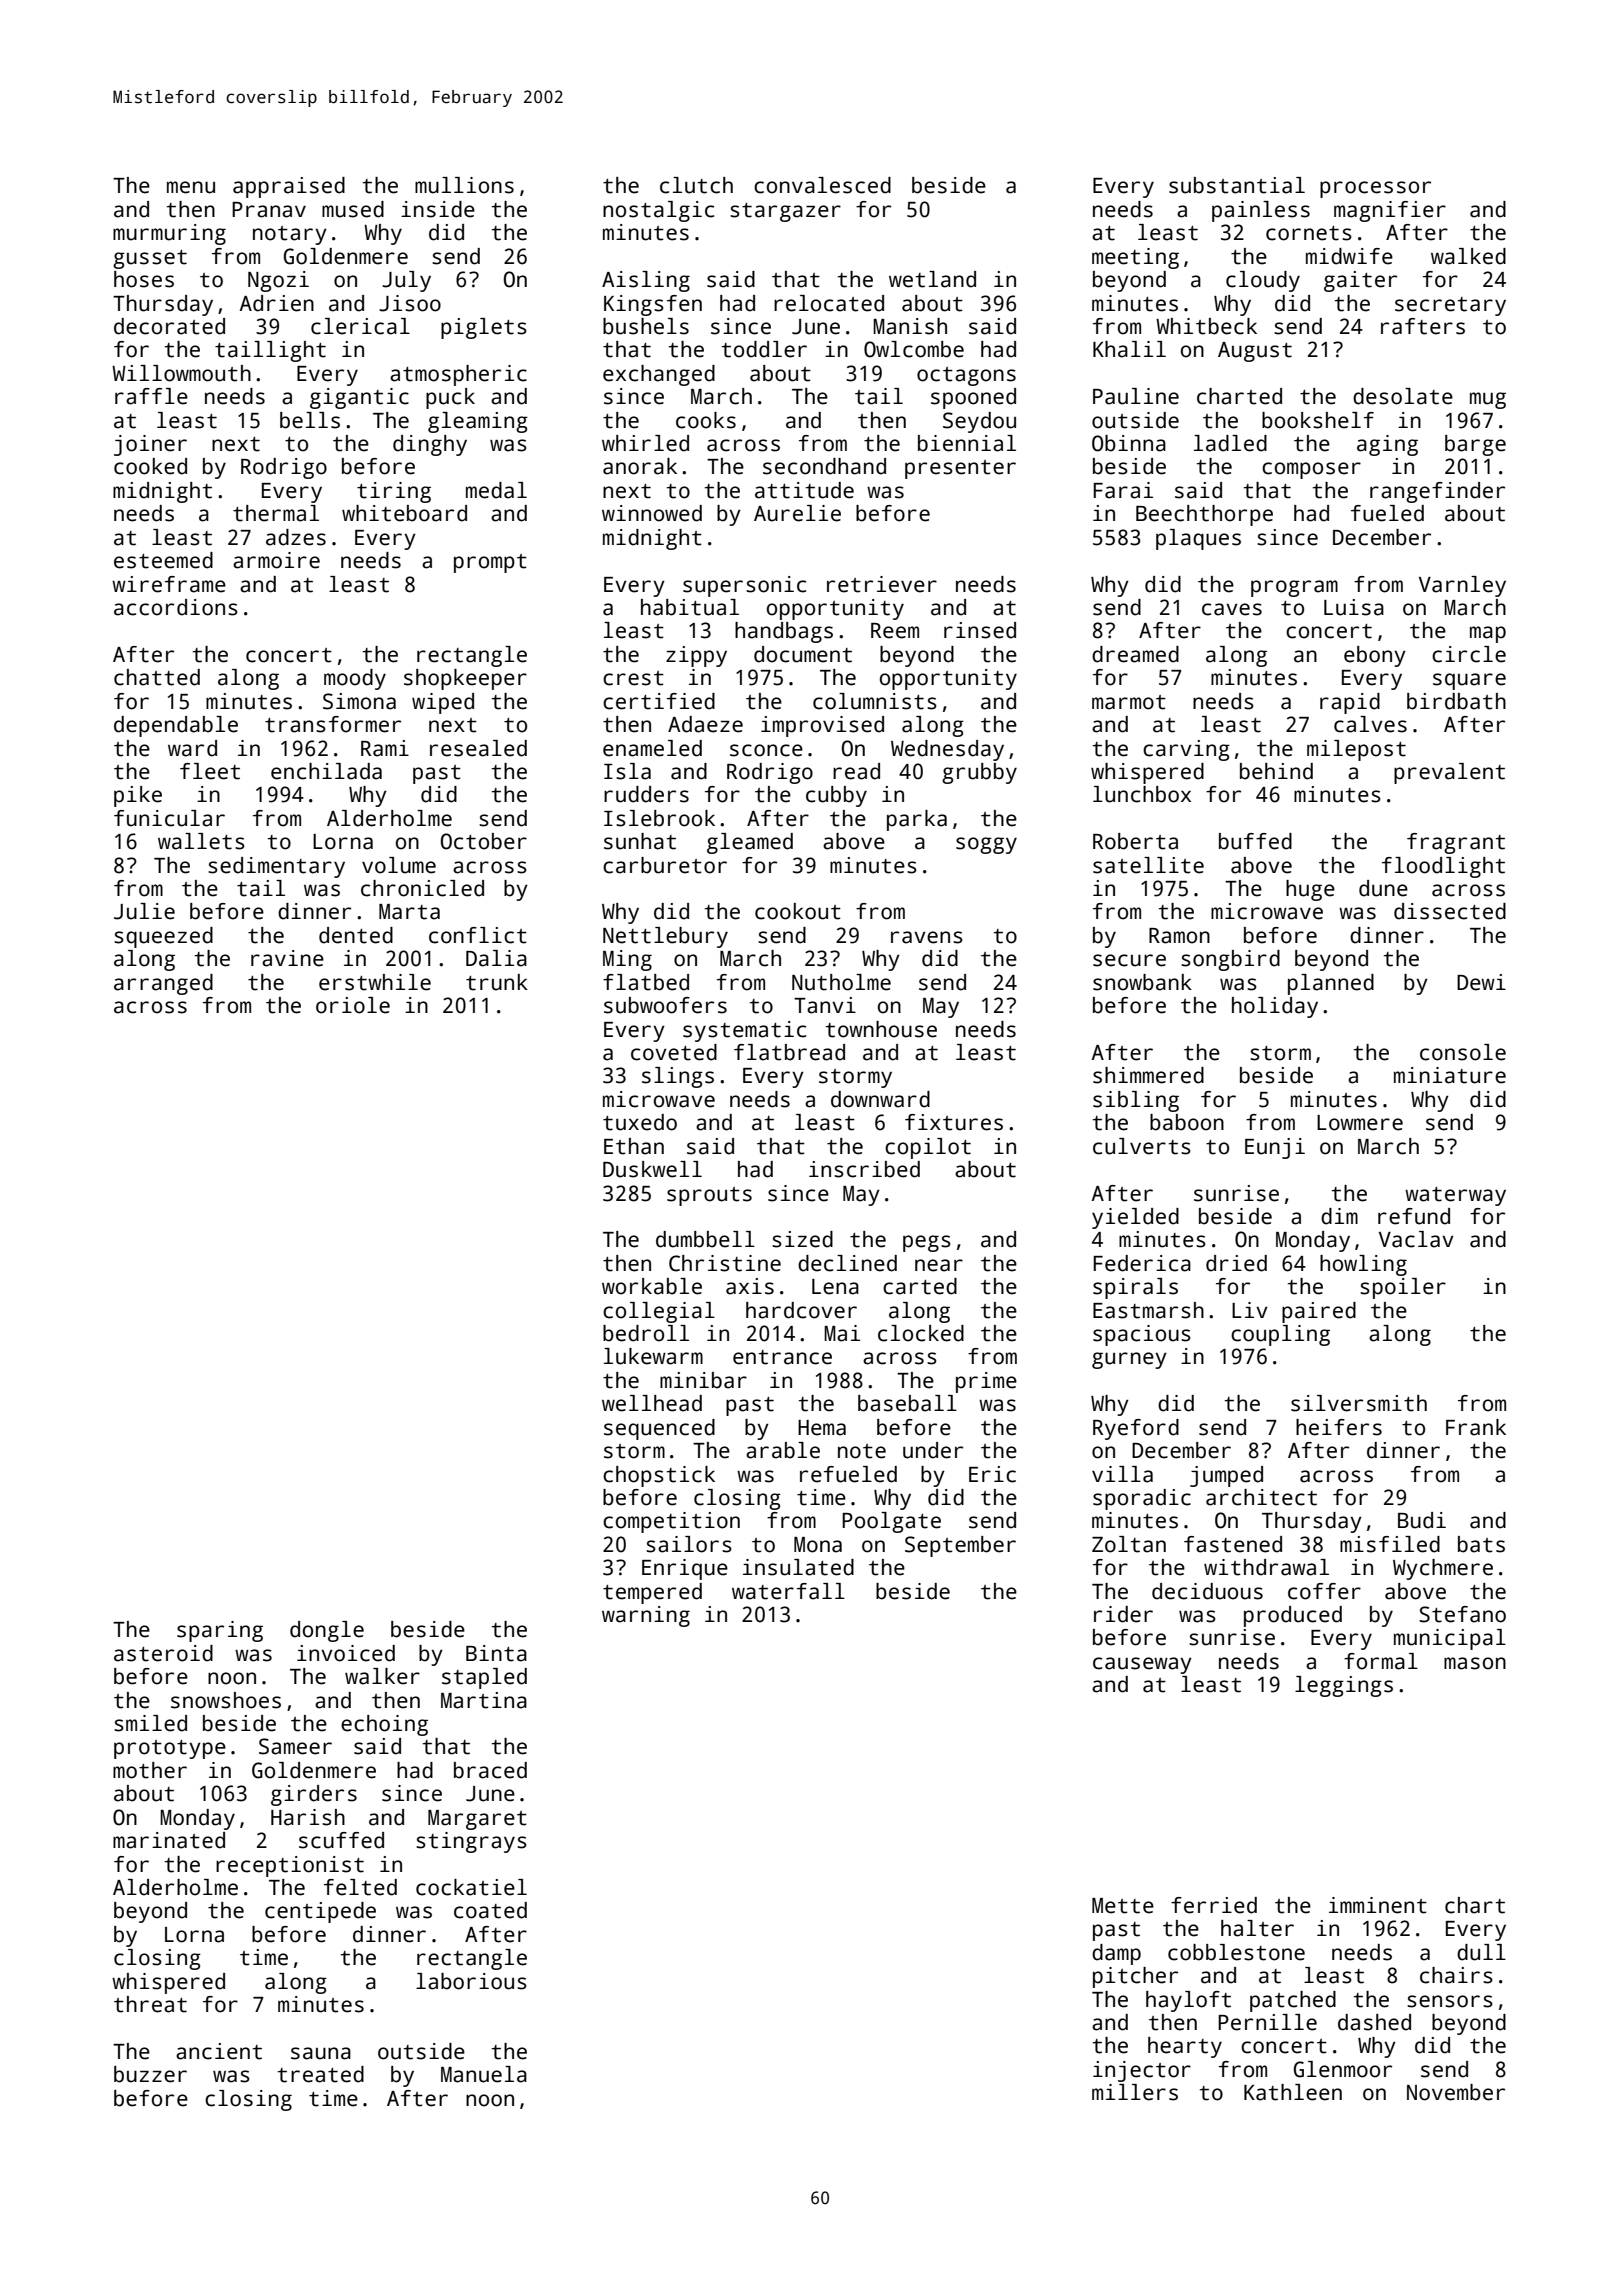 This image has width=1620, height=2292. I want to click on Duskwell, so click(652, 1169).
